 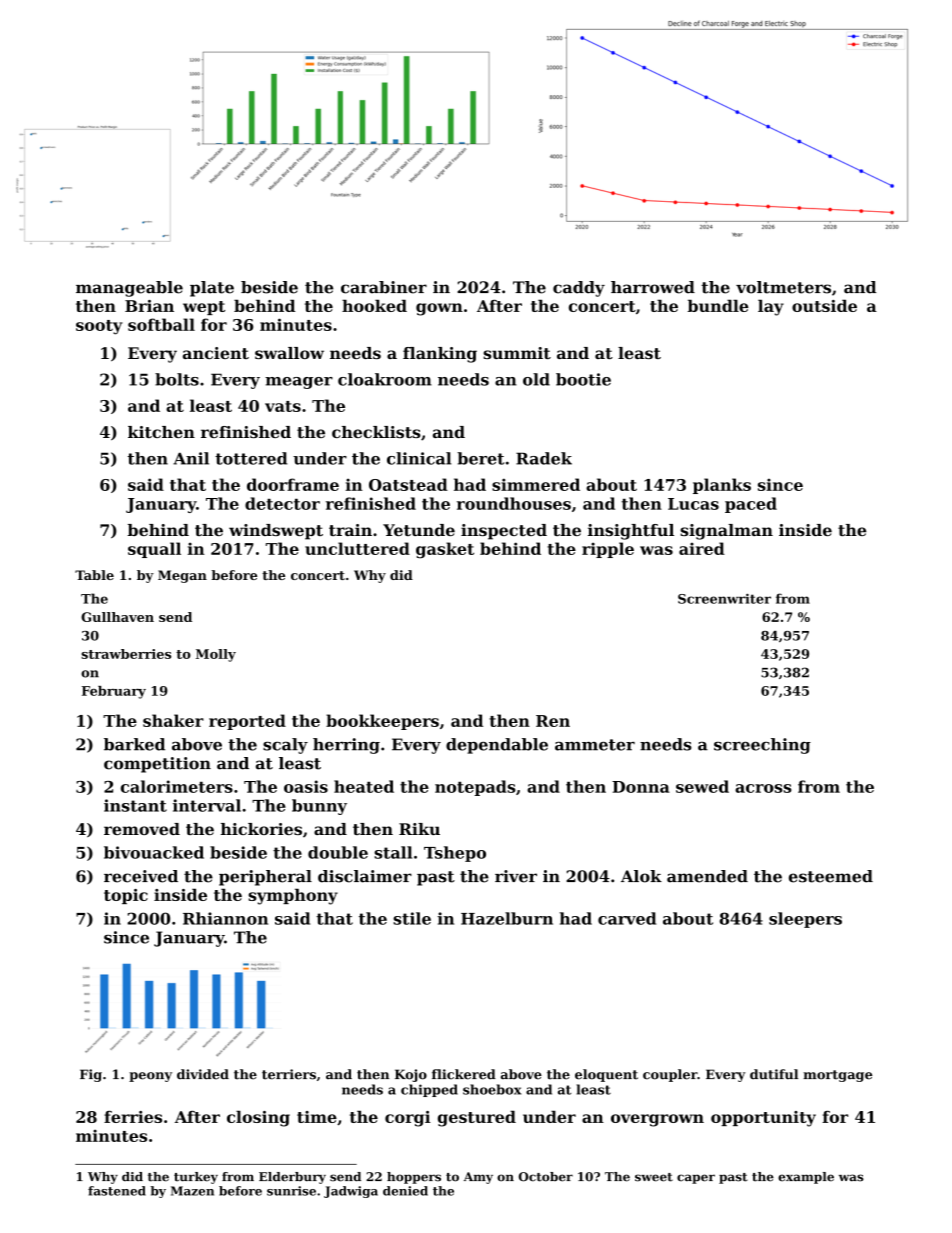 I want to click on denied, so click(x=405, y=1191).
